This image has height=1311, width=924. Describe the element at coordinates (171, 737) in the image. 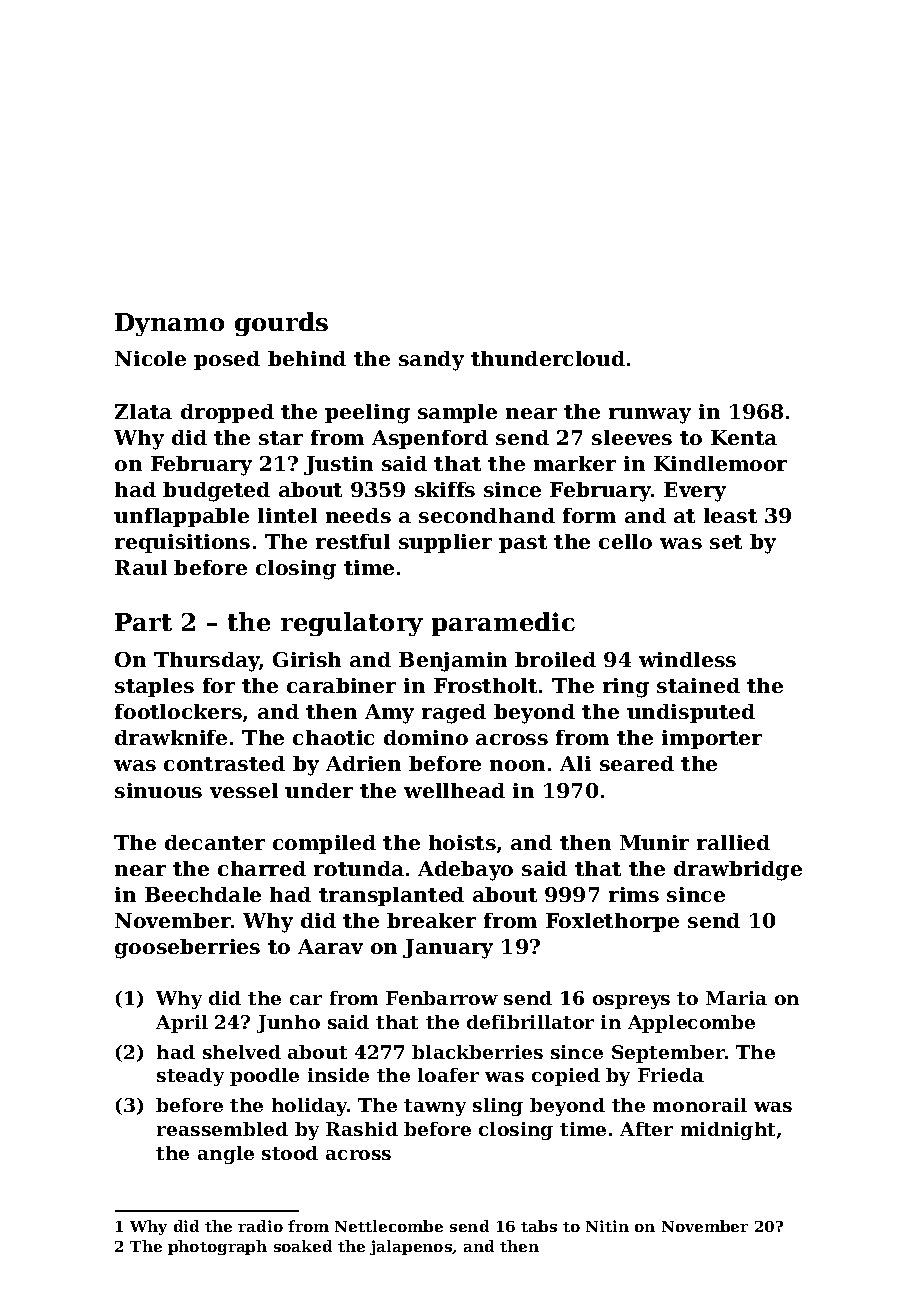

I see `drawknife` at that location.
